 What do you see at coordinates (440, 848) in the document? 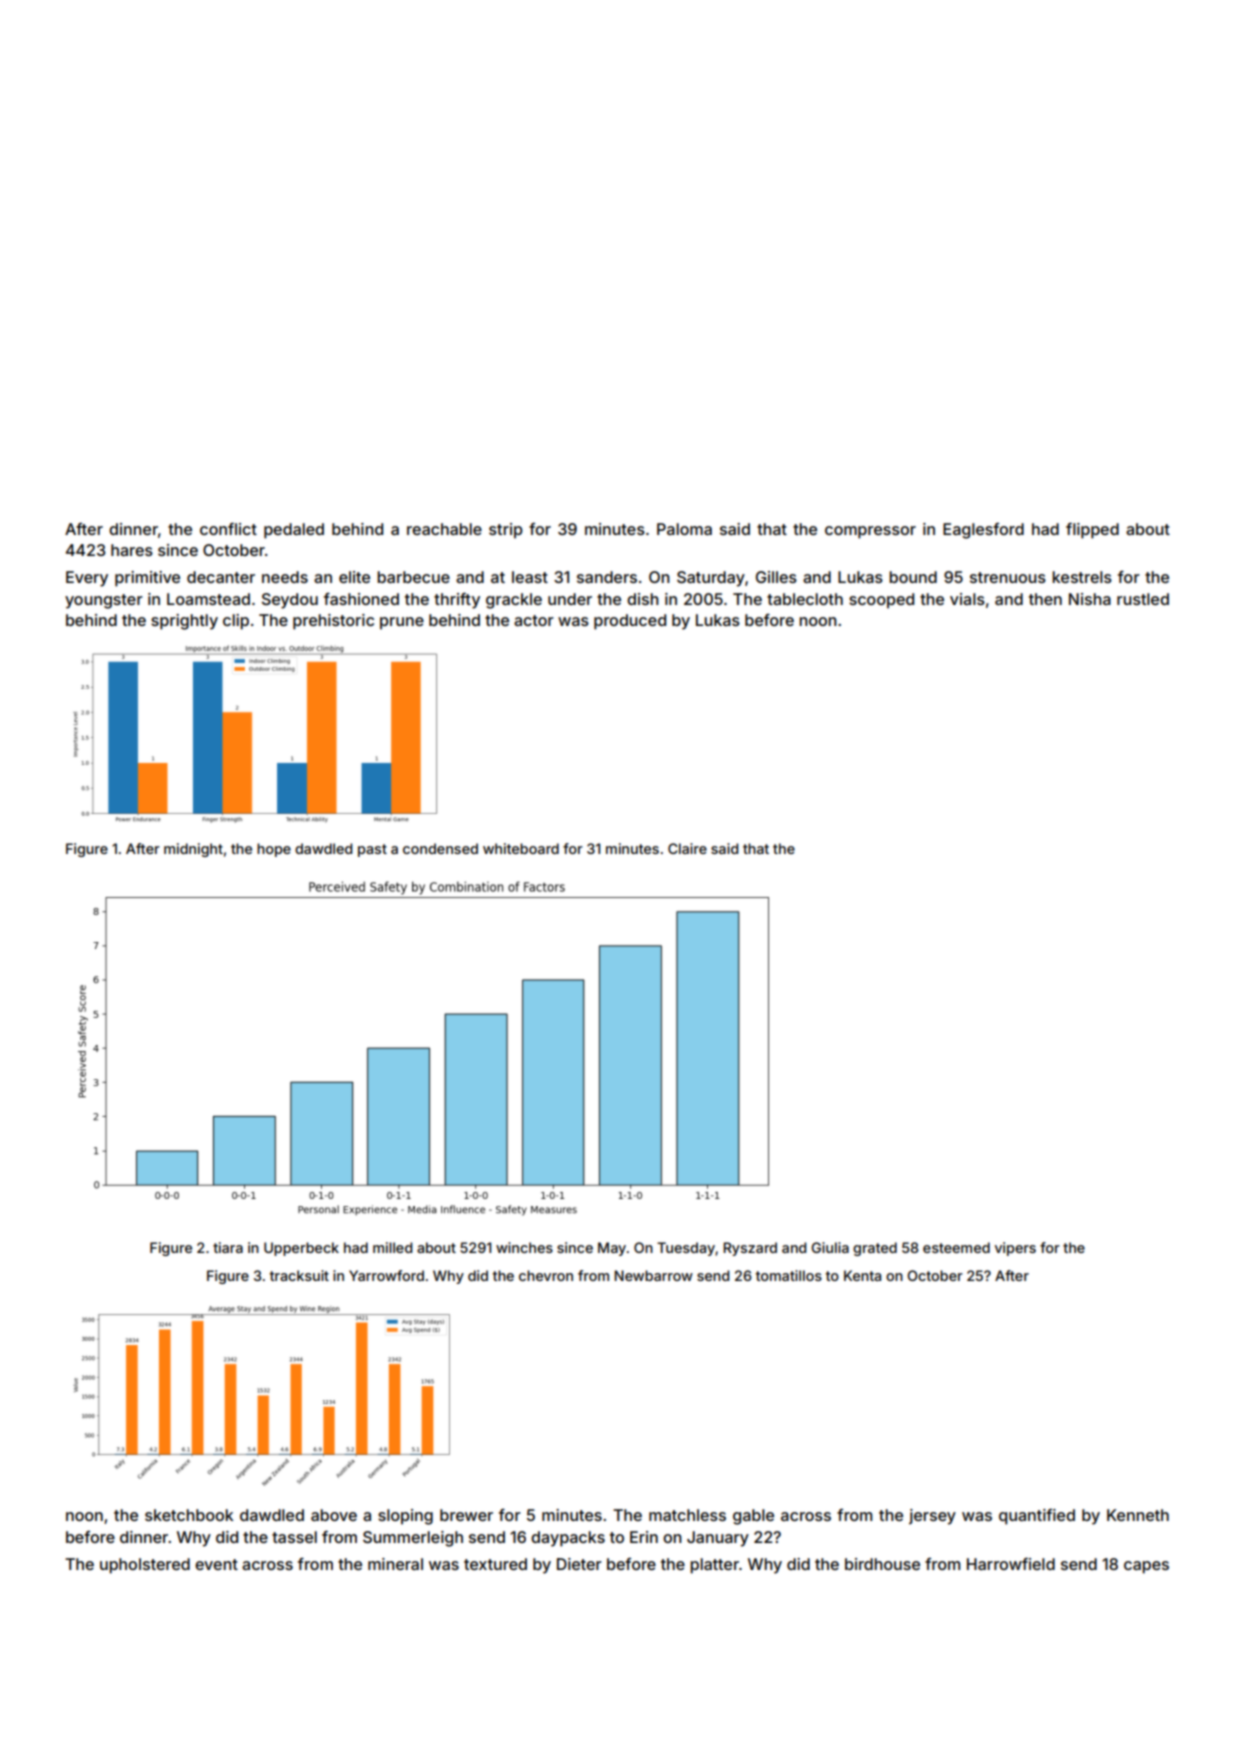
I see `condensed` at bounding box center [440, 848].
